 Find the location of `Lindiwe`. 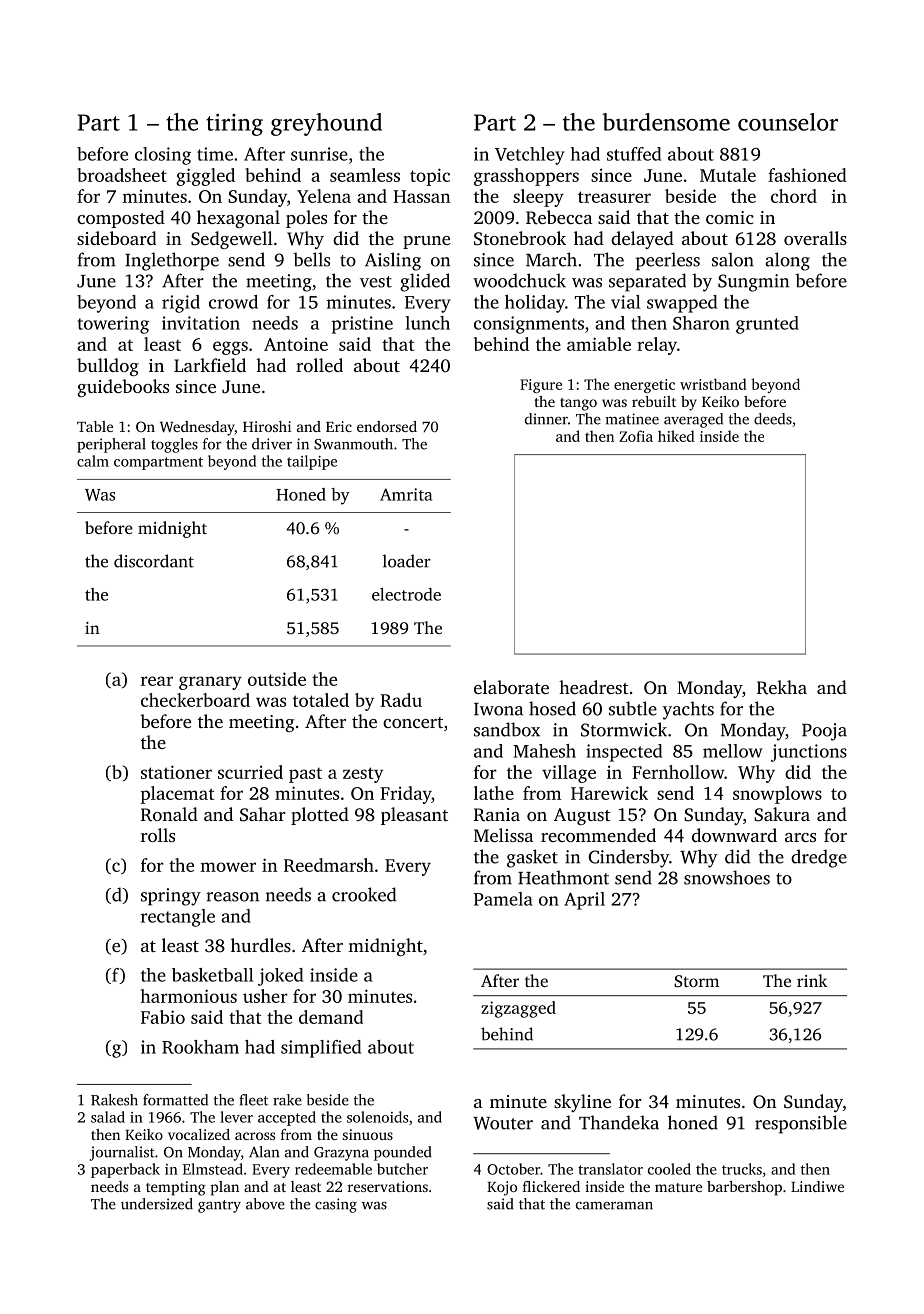

Lindiwe is located at coordinates (817, 1186).
